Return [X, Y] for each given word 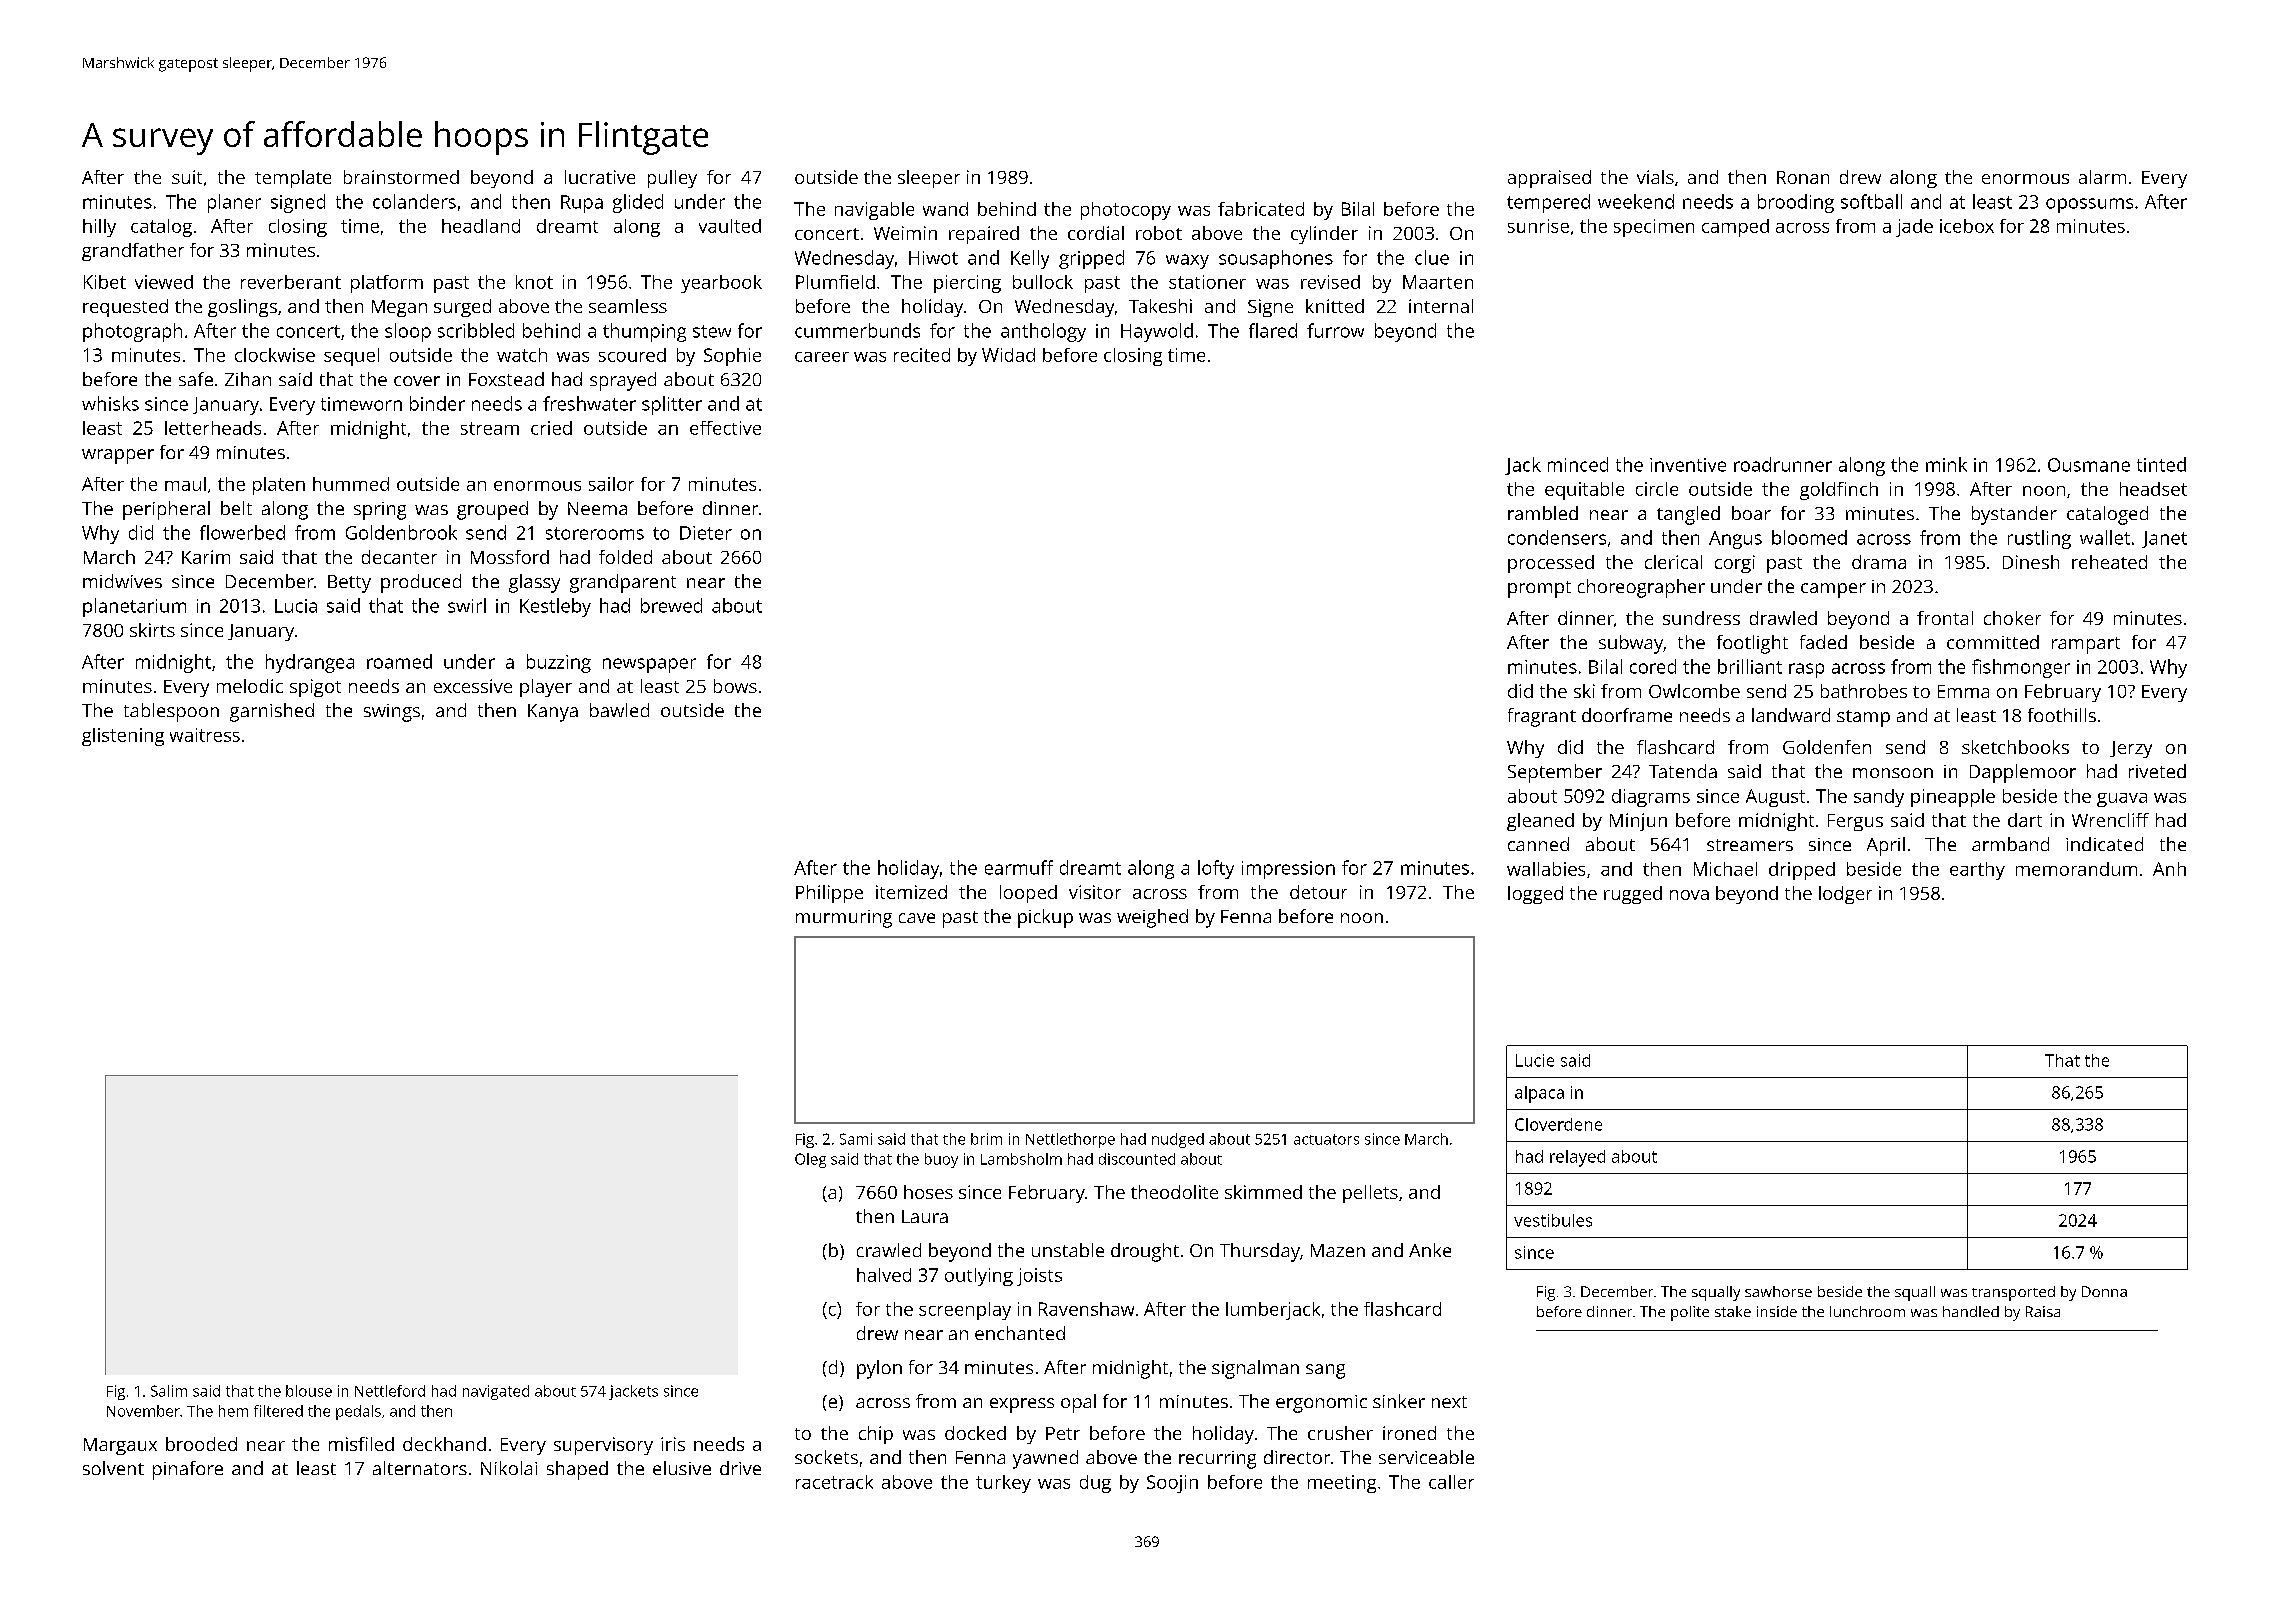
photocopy [1126, 211]
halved [884, 1275]
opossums [2089, 205]
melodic [250, 686]
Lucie [1535, 1060]
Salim [169, 1391]
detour [1318, 892]
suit [187, 177]
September [1555, 773]
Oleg [810, 1160]
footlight [1752, 644]
